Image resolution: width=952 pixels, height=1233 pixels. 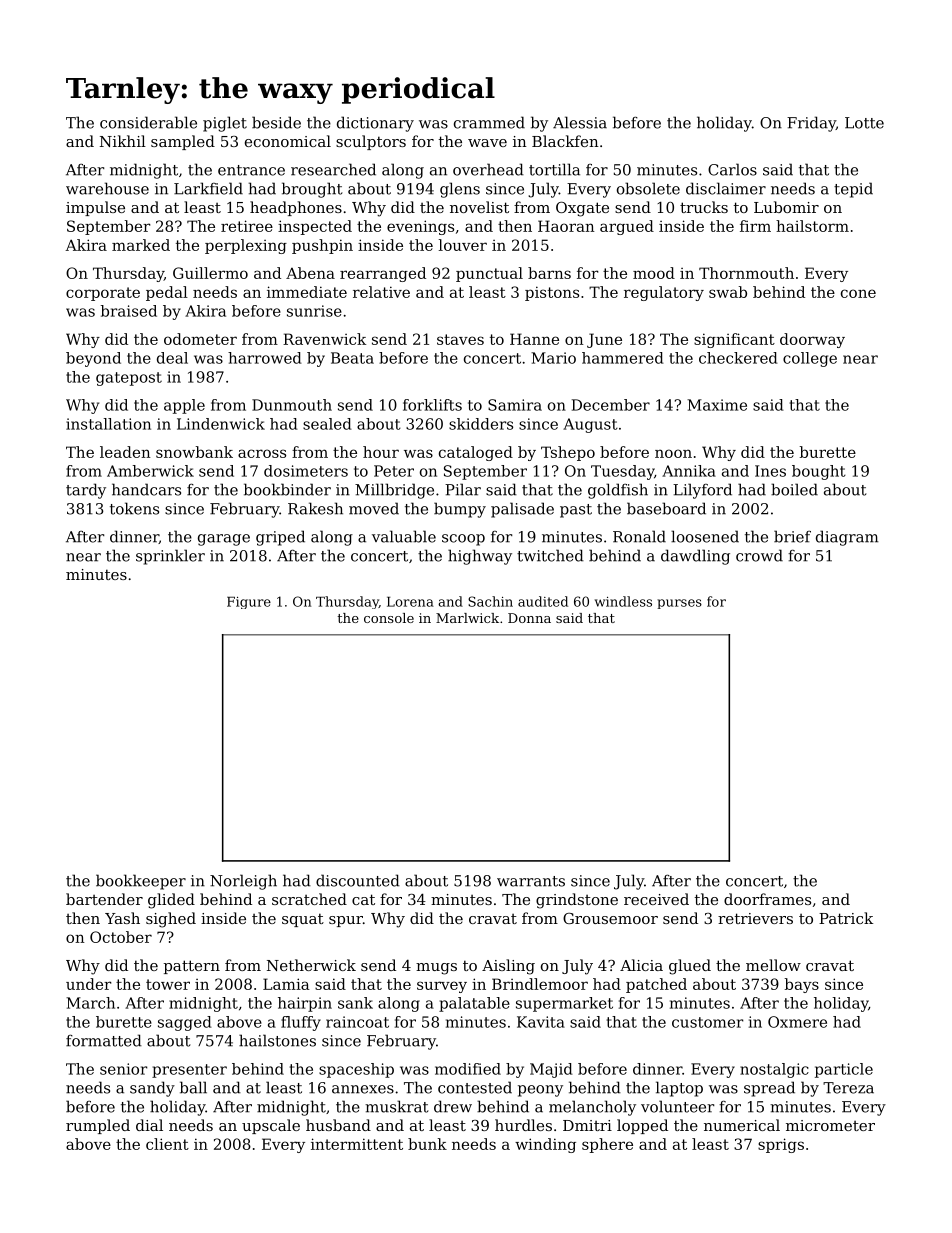 What do you see at coordinates (183, 142) in the screenshot?
I see `sampled` at bounding box center [183, 142].
